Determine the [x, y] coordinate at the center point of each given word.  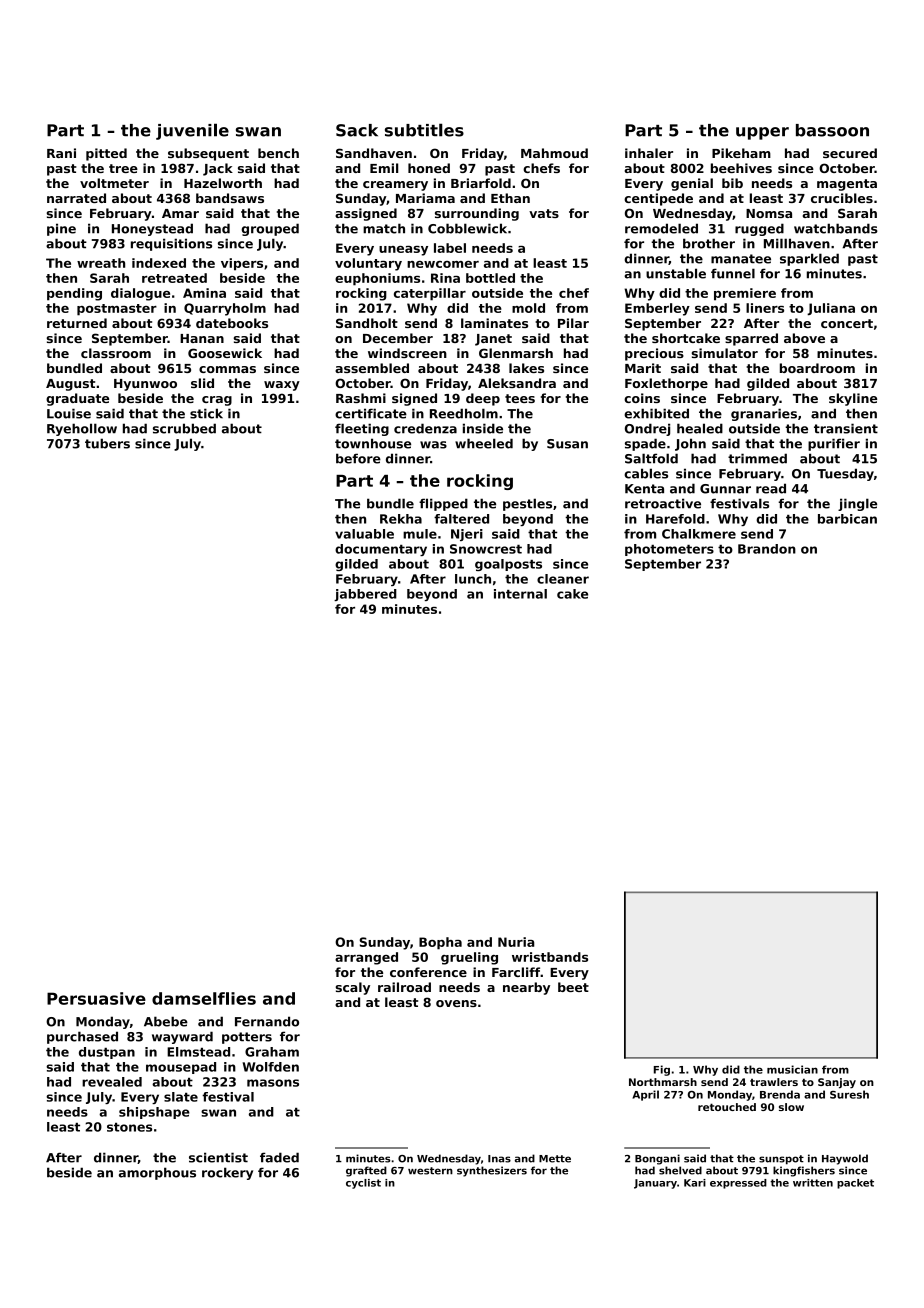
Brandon [767, 549]
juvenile [192, 131]
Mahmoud [554, 153]
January [655, 1184]
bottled [490, 278]
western [430, 1171]
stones [129, 1127]
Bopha [440, 943]
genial [692, 184]
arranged [366, 958]
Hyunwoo [145, 385]
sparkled [809, 259]
